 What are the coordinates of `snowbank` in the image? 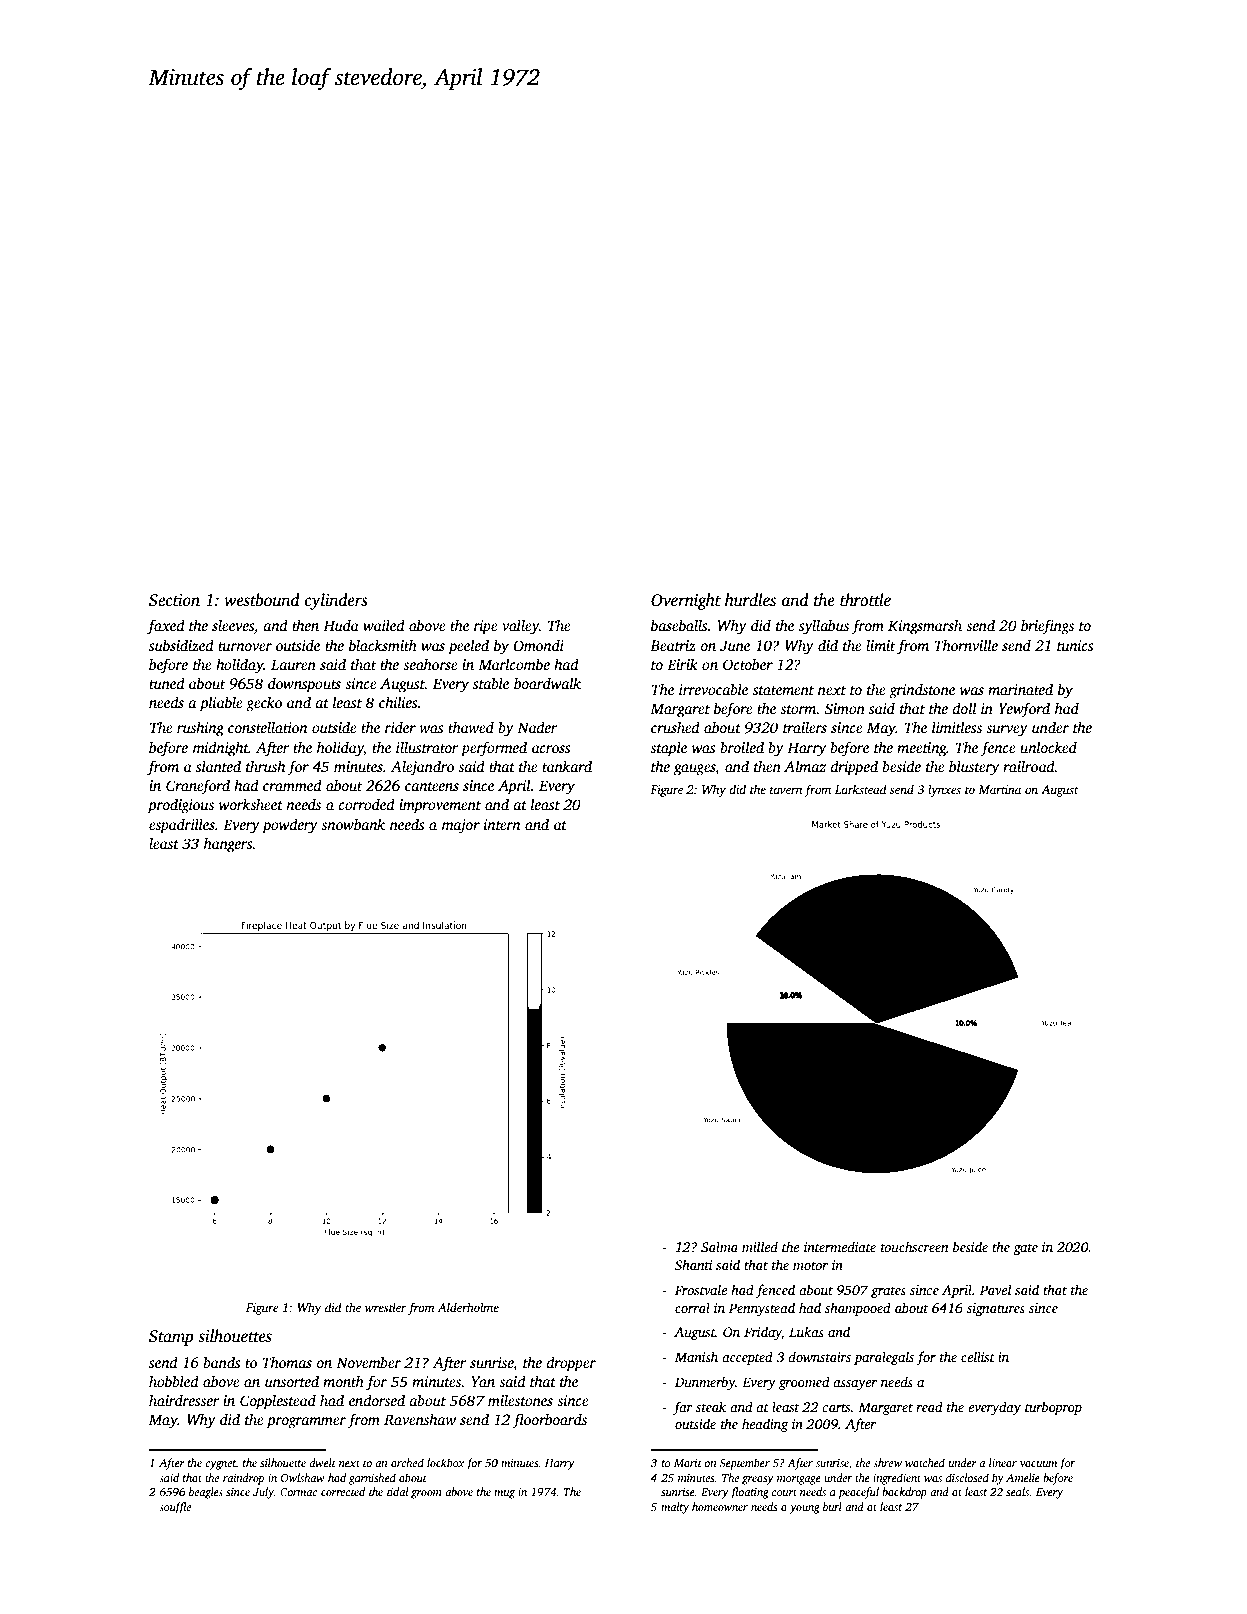 It's located at (353, 824).
